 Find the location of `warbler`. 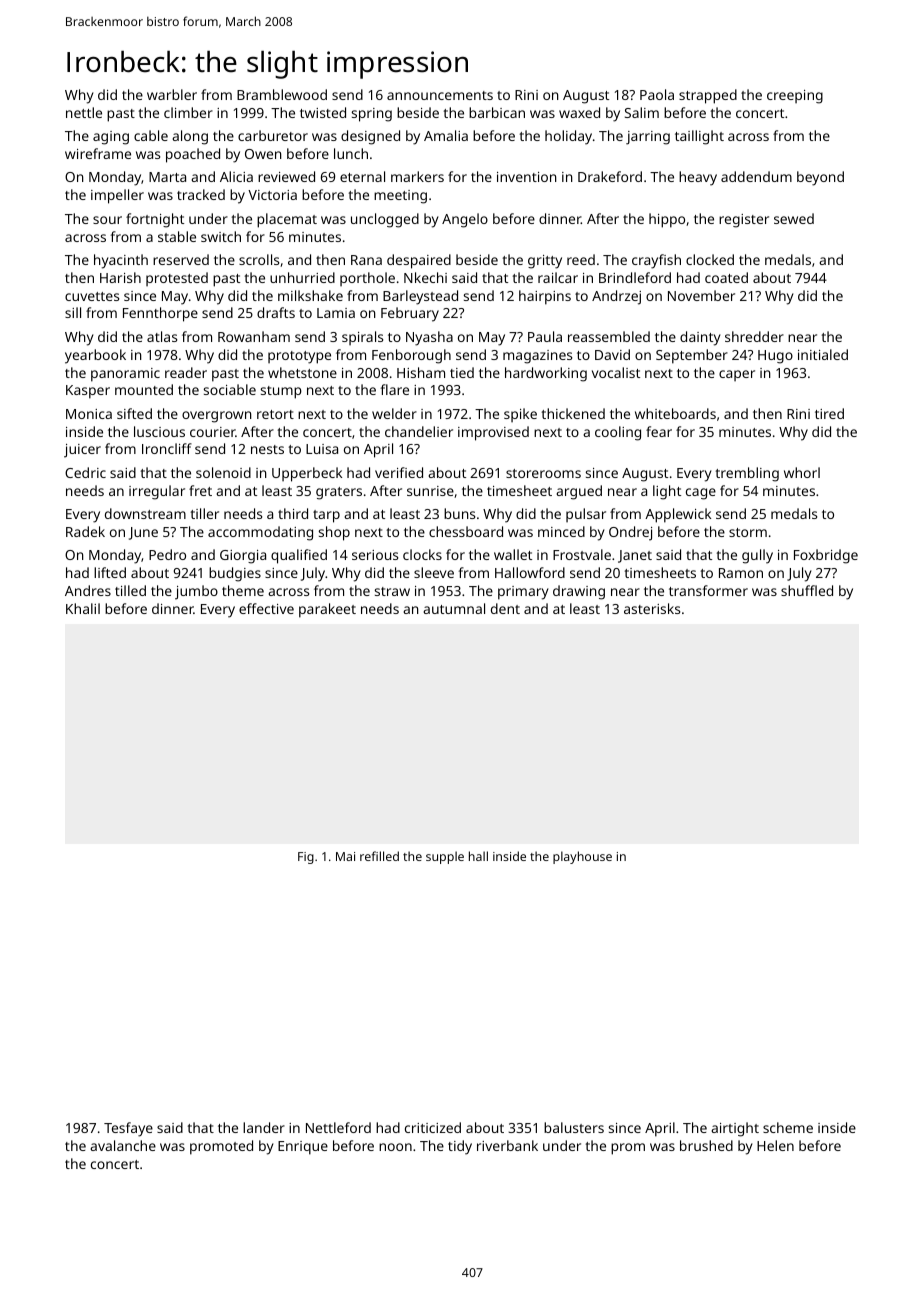

warbler is located at coordinates (172, 94).
